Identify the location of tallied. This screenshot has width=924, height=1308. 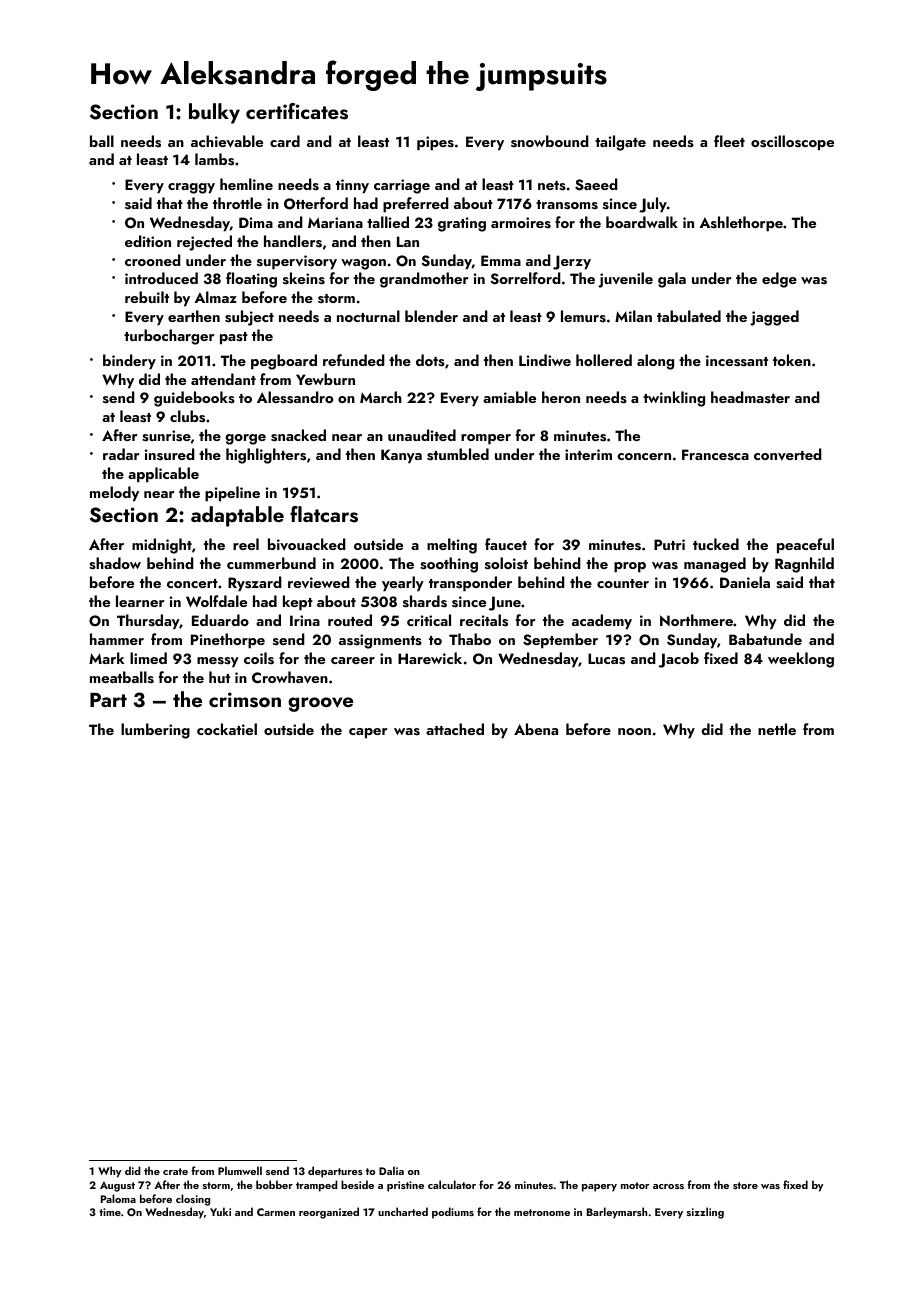
(388, 222).
